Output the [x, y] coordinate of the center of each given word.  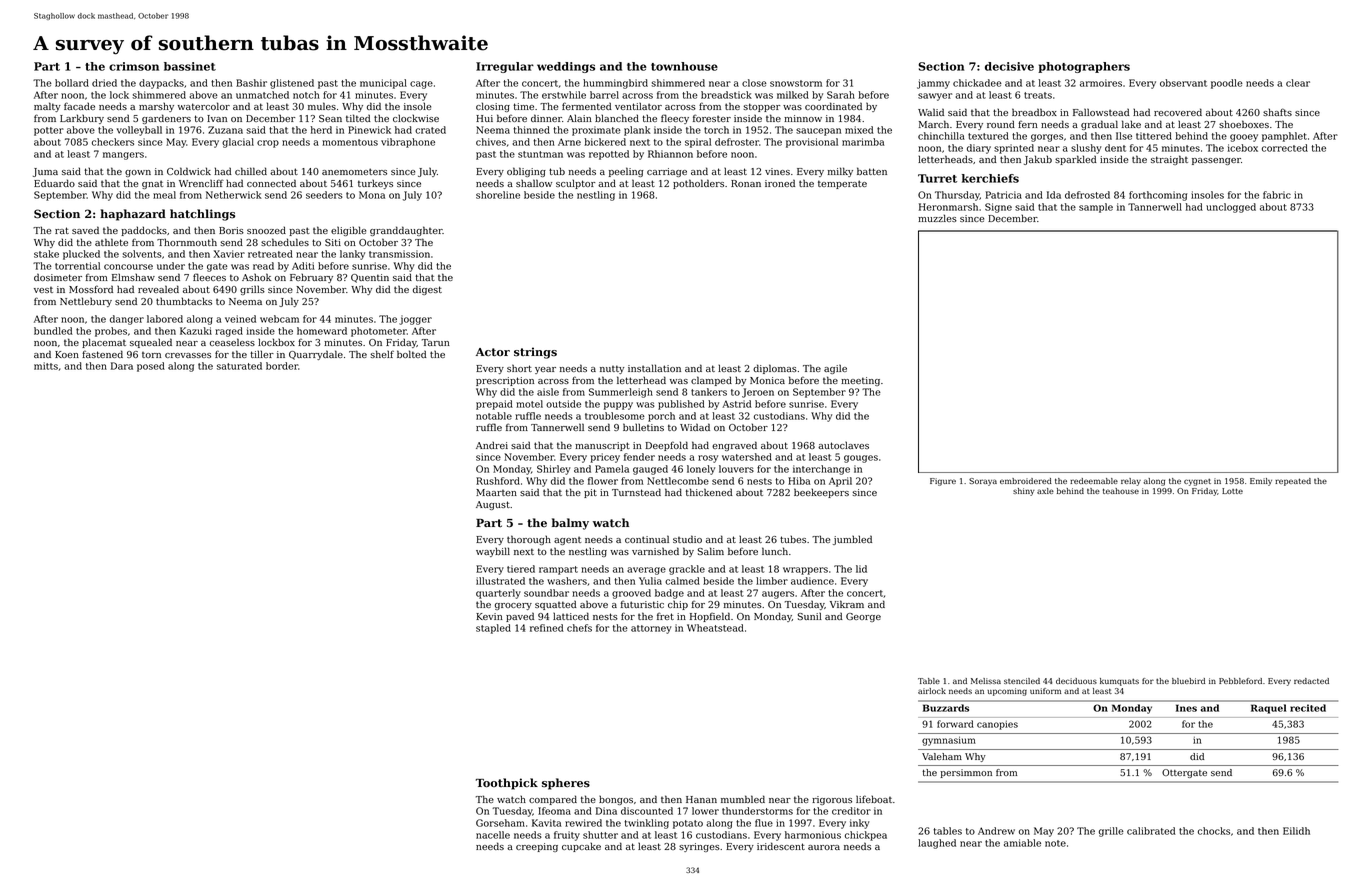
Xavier [229, 254]
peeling [626, 172]
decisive [1009, 66]
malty [47, 107]
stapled [493, 629]
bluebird [1188, 681]
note [1055, 843]
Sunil [810, 616]
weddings [566, 67]
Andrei [492, 445]
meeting [860, 381]
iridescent [781, 846]
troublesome [615, 416]
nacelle [493, 835]
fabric [1277, 195]
